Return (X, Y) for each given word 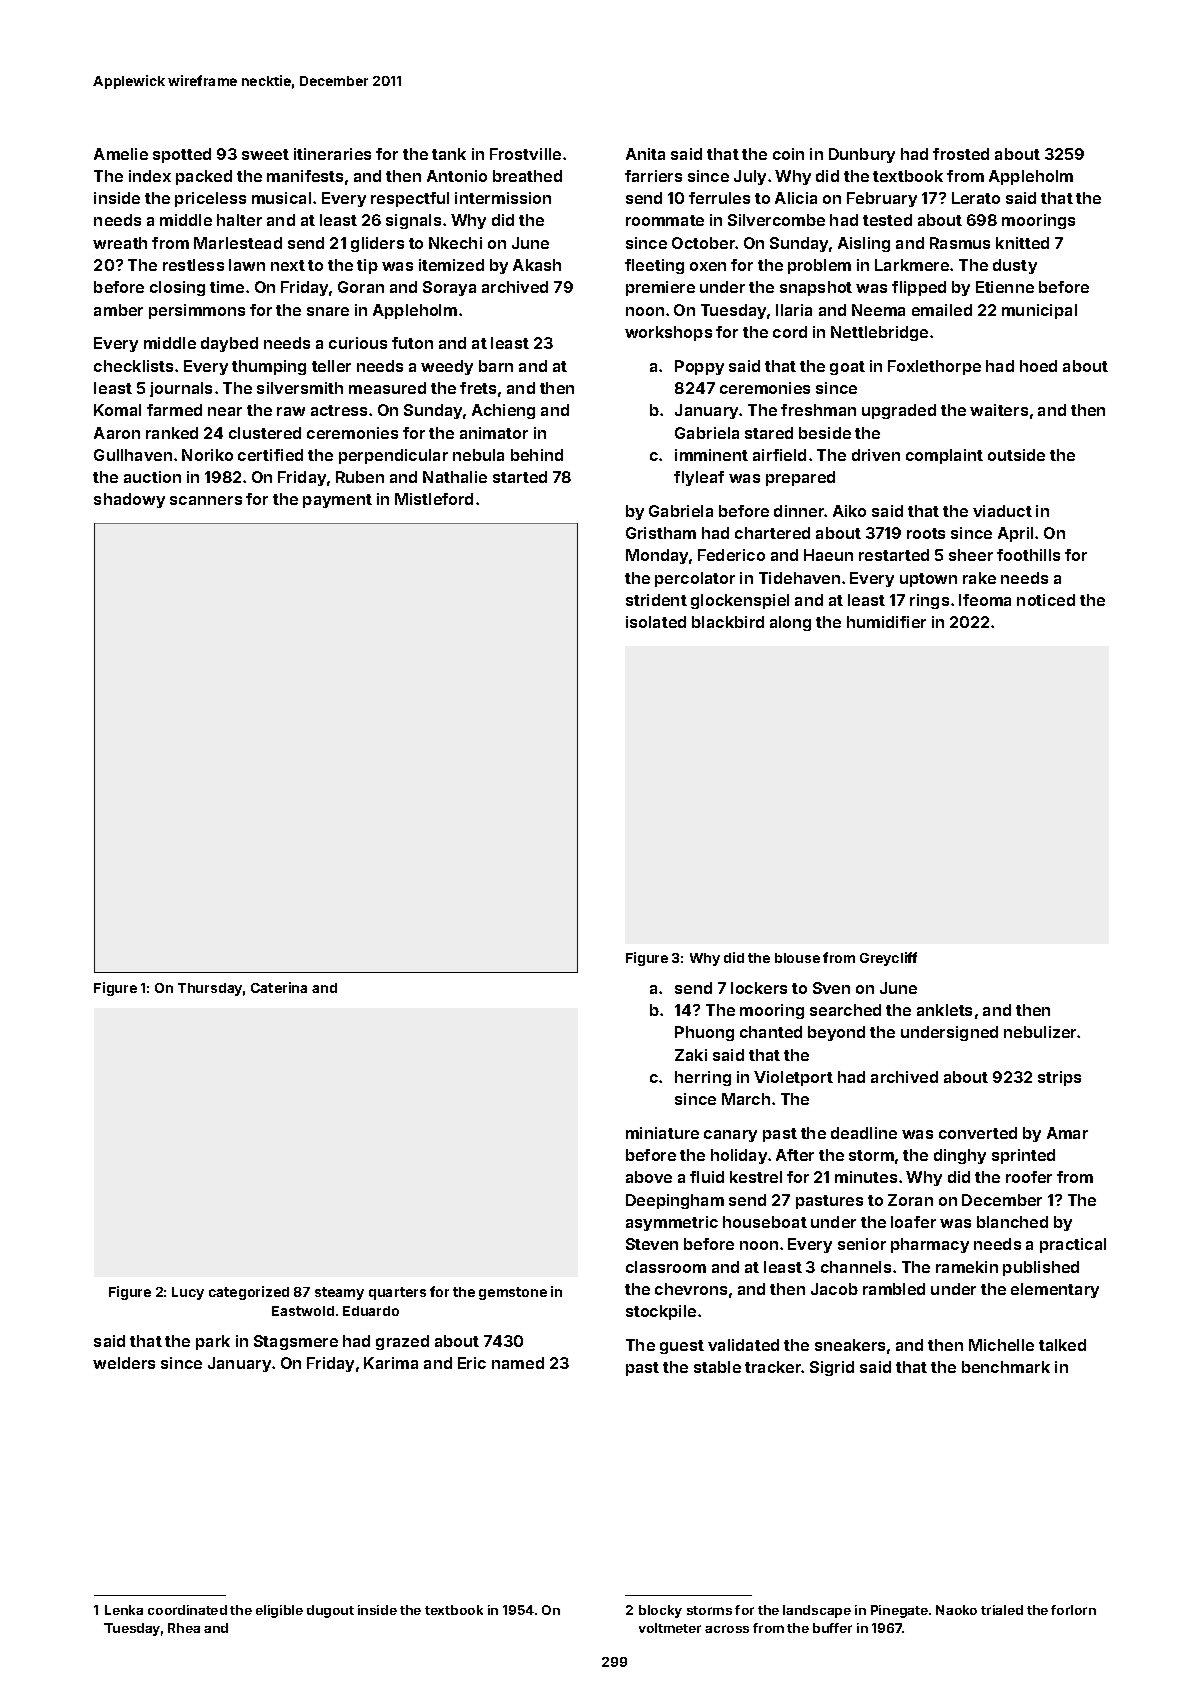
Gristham (661, 533)
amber (118, 310)
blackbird (728, 622)
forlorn (1073, 1610)
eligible (279, 1611)
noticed (1046, 600)
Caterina (279, 987)
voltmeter (670, 1628)
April (1015, 534)
